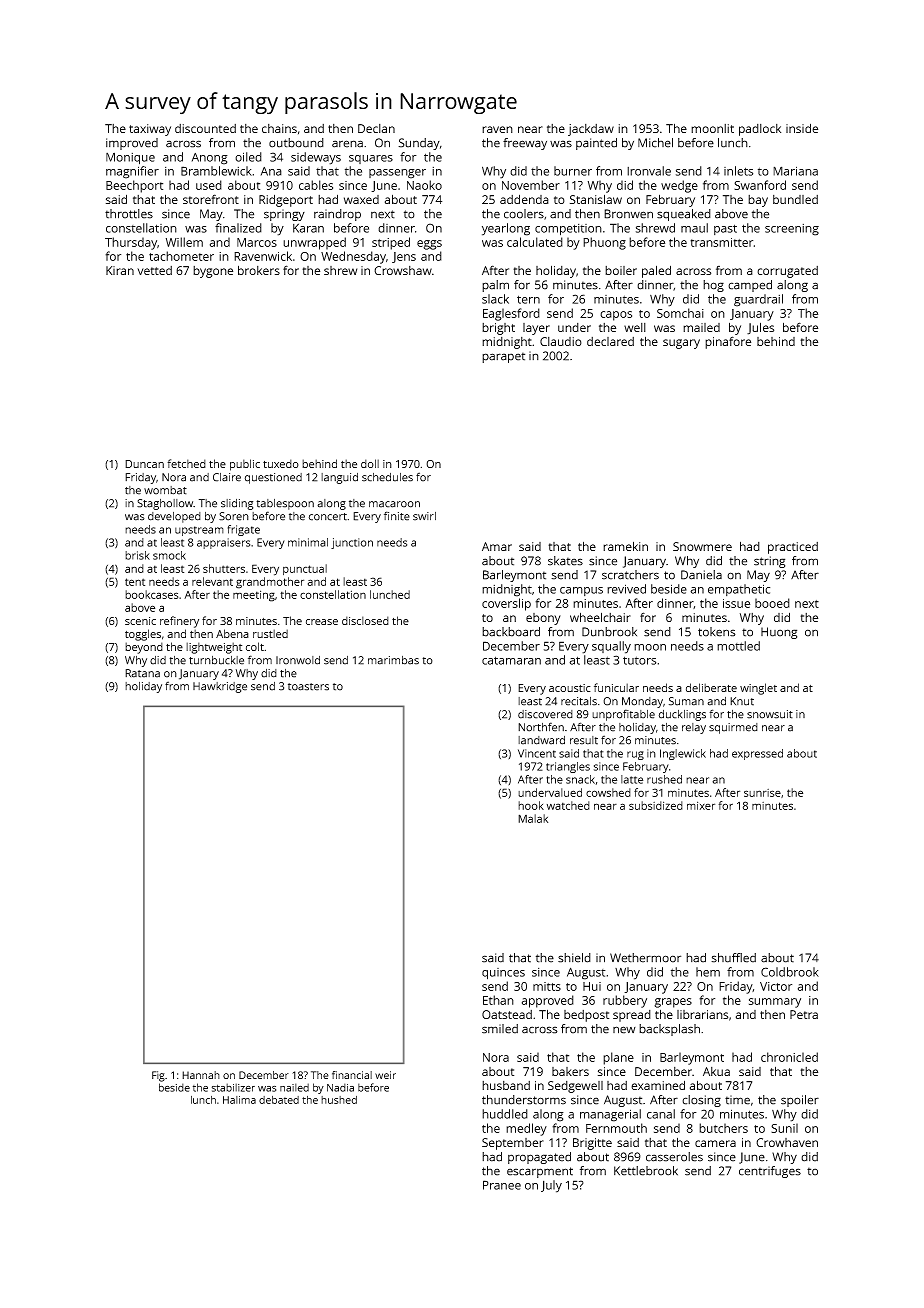 The height and width of the image is (1308, 924). What do you see at coordinates (570, 688) in the image?
I see `acoustic` at bounding box center [570, 688].
